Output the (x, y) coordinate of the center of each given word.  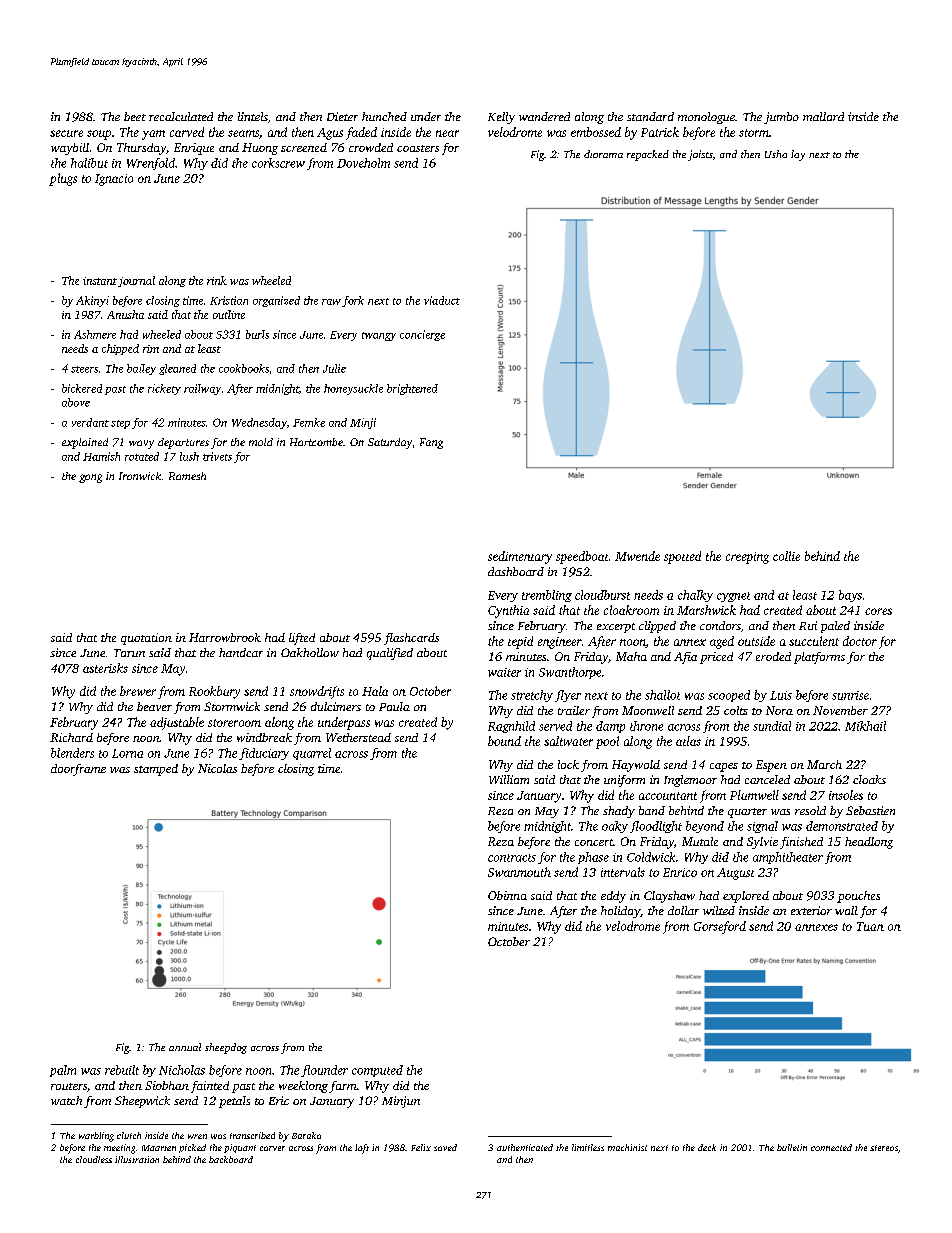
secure (66, 133)
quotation (146, 639)
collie (786, 556)
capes (724, 767)
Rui (808, 625)
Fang (431, 443)
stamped (156, 770)
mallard (823, 116)
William (509, 779)
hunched (384, 116)
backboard (231, 1159)
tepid (520, 642)
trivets (217, 456)
